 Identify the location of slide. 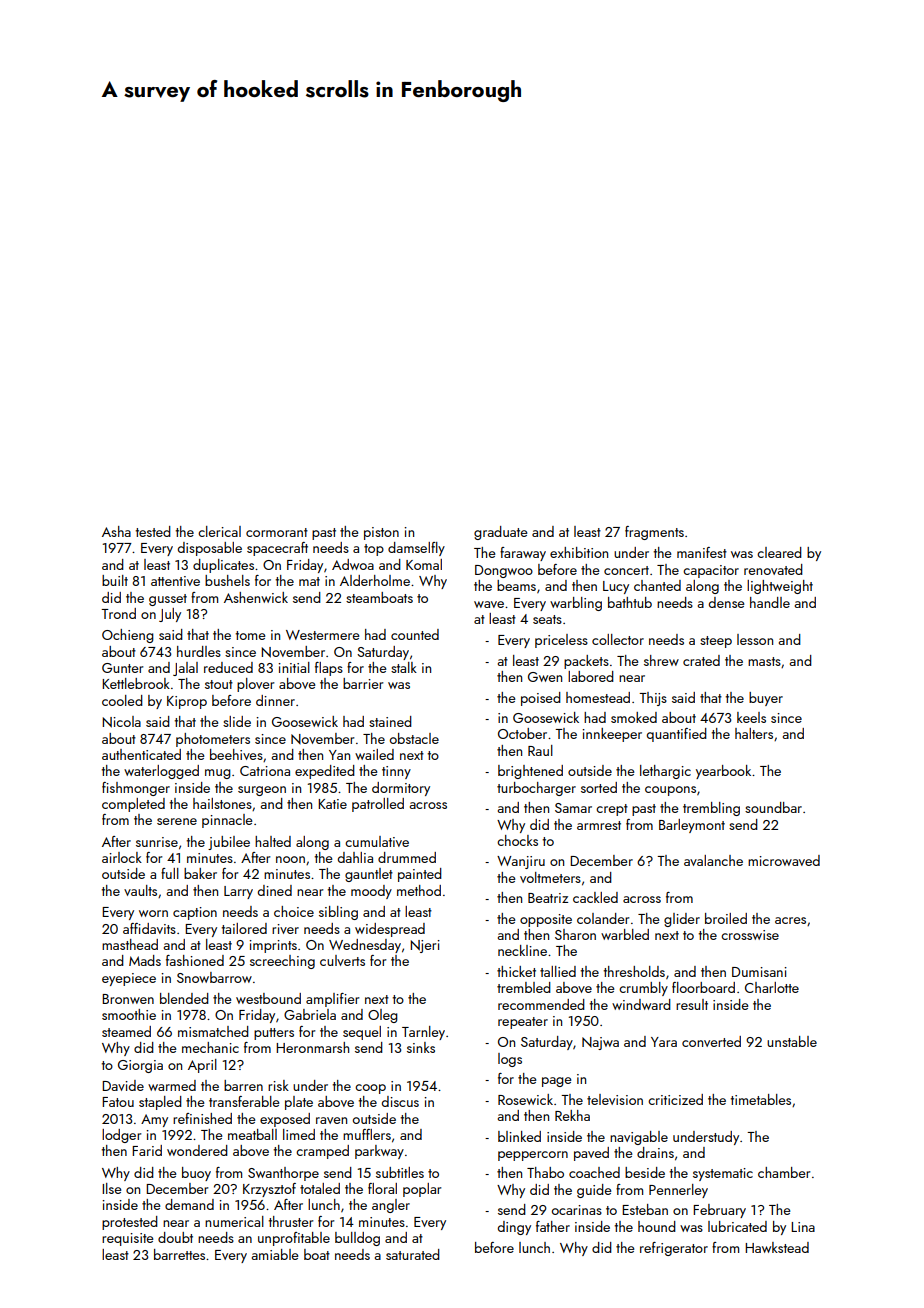
(237, 721).
